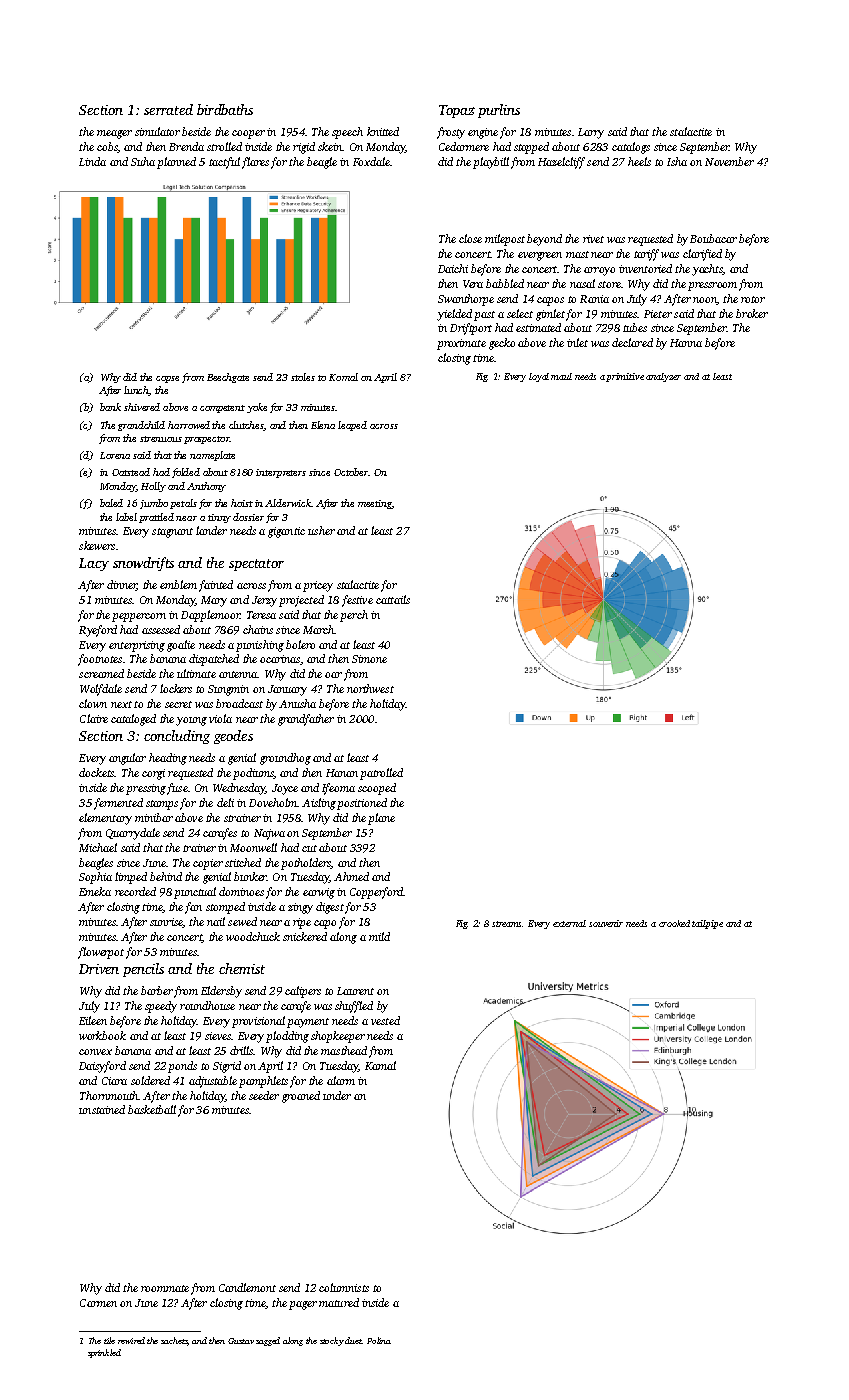 The width and height of the screenshot is (849, 1400). I want to click on catalogs, so click(631, 148).
